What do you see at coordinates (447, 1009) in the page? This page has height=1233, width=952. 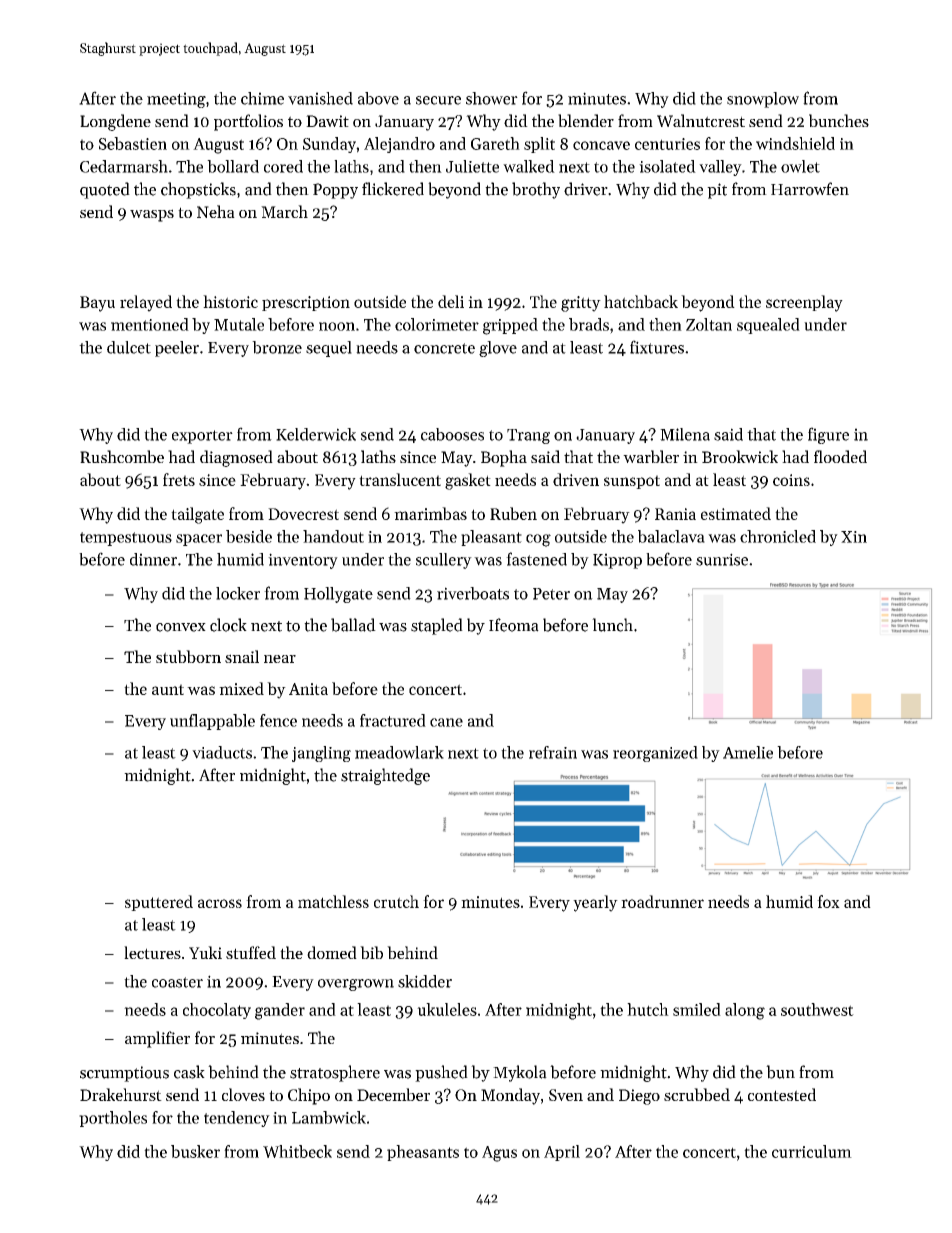 I see `ukuleles` at bounding box center [447, 1009].
